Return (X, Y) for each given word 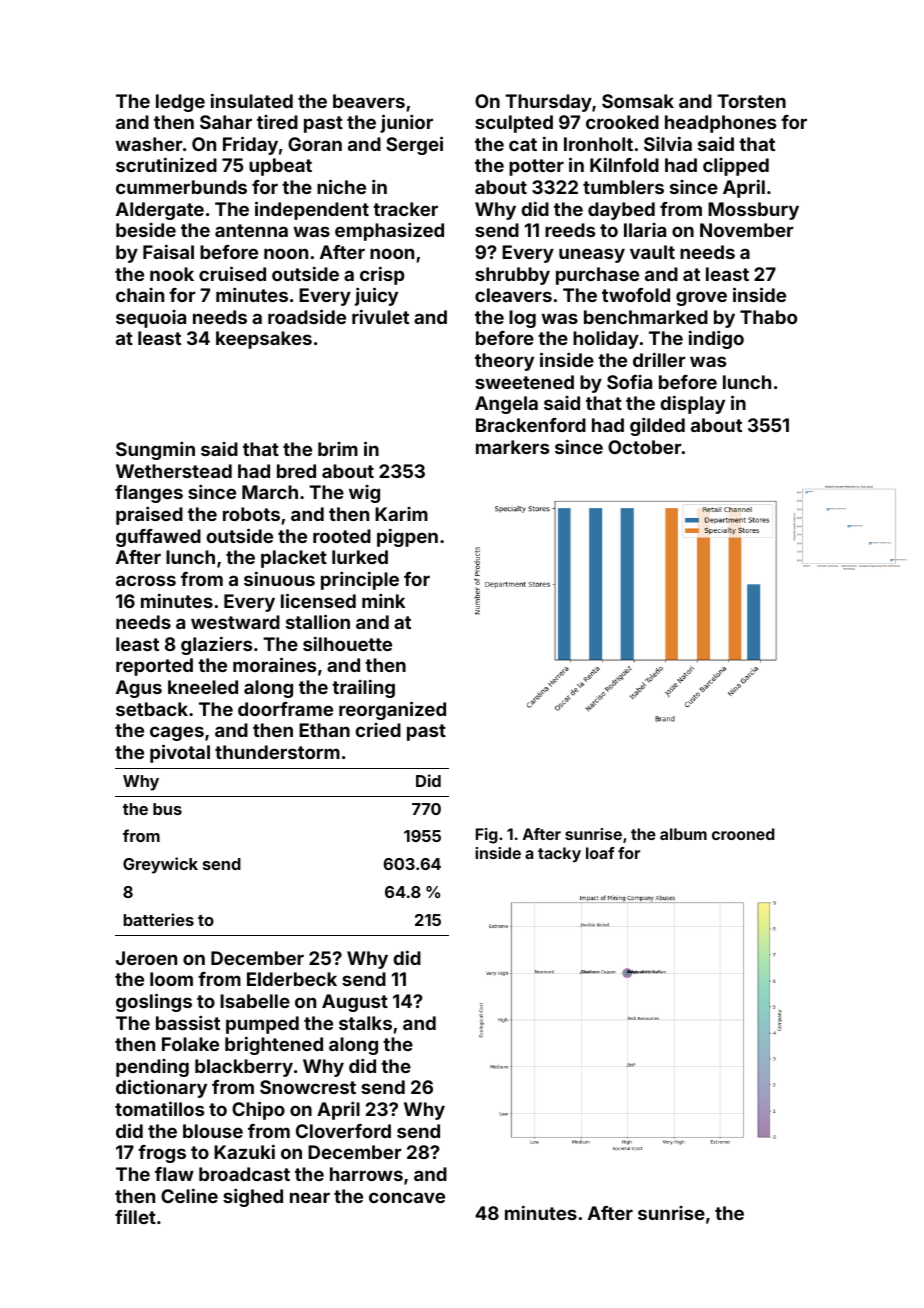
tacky (559, 855)
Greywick (160, 865)
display (692, 404)
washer (149, 144)
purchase (597, 276)
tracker (405, 209)
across (146, 580)
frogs (162, 1154)
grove (701, 298)
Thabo (768, 317)
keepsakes (264, 340)
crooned (743, 834)
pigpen (407, 537)
